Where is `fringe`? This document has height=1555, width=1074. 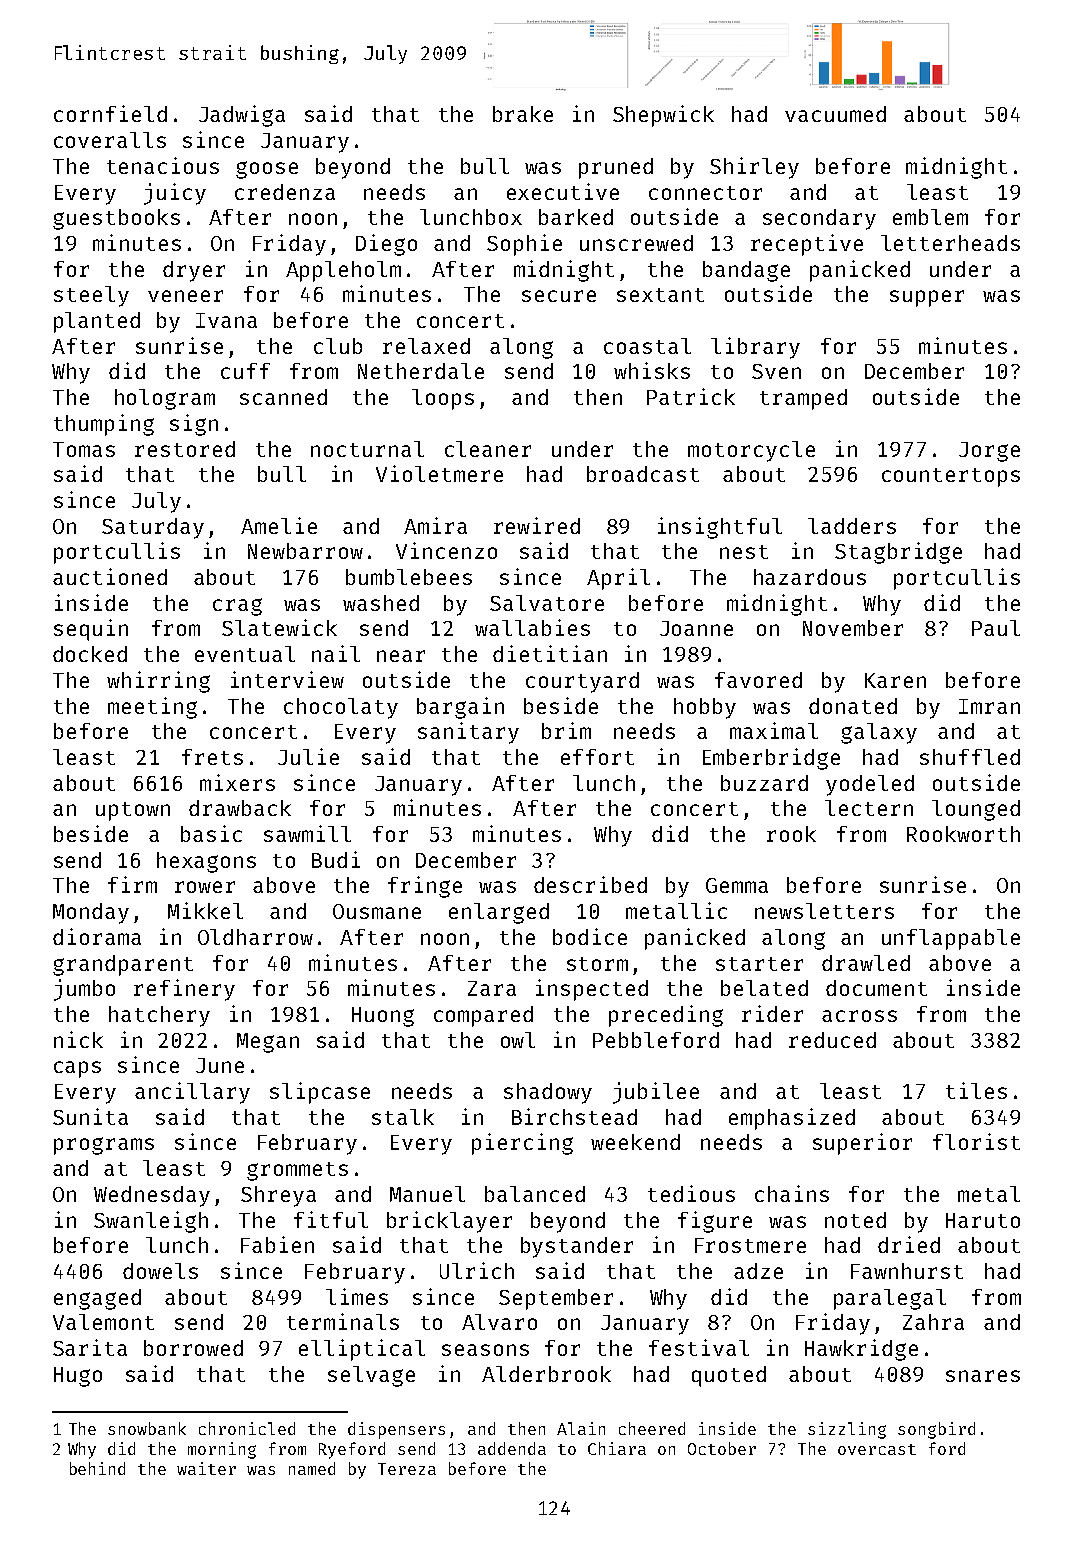
fringe is located at coordinates (425, 887).
